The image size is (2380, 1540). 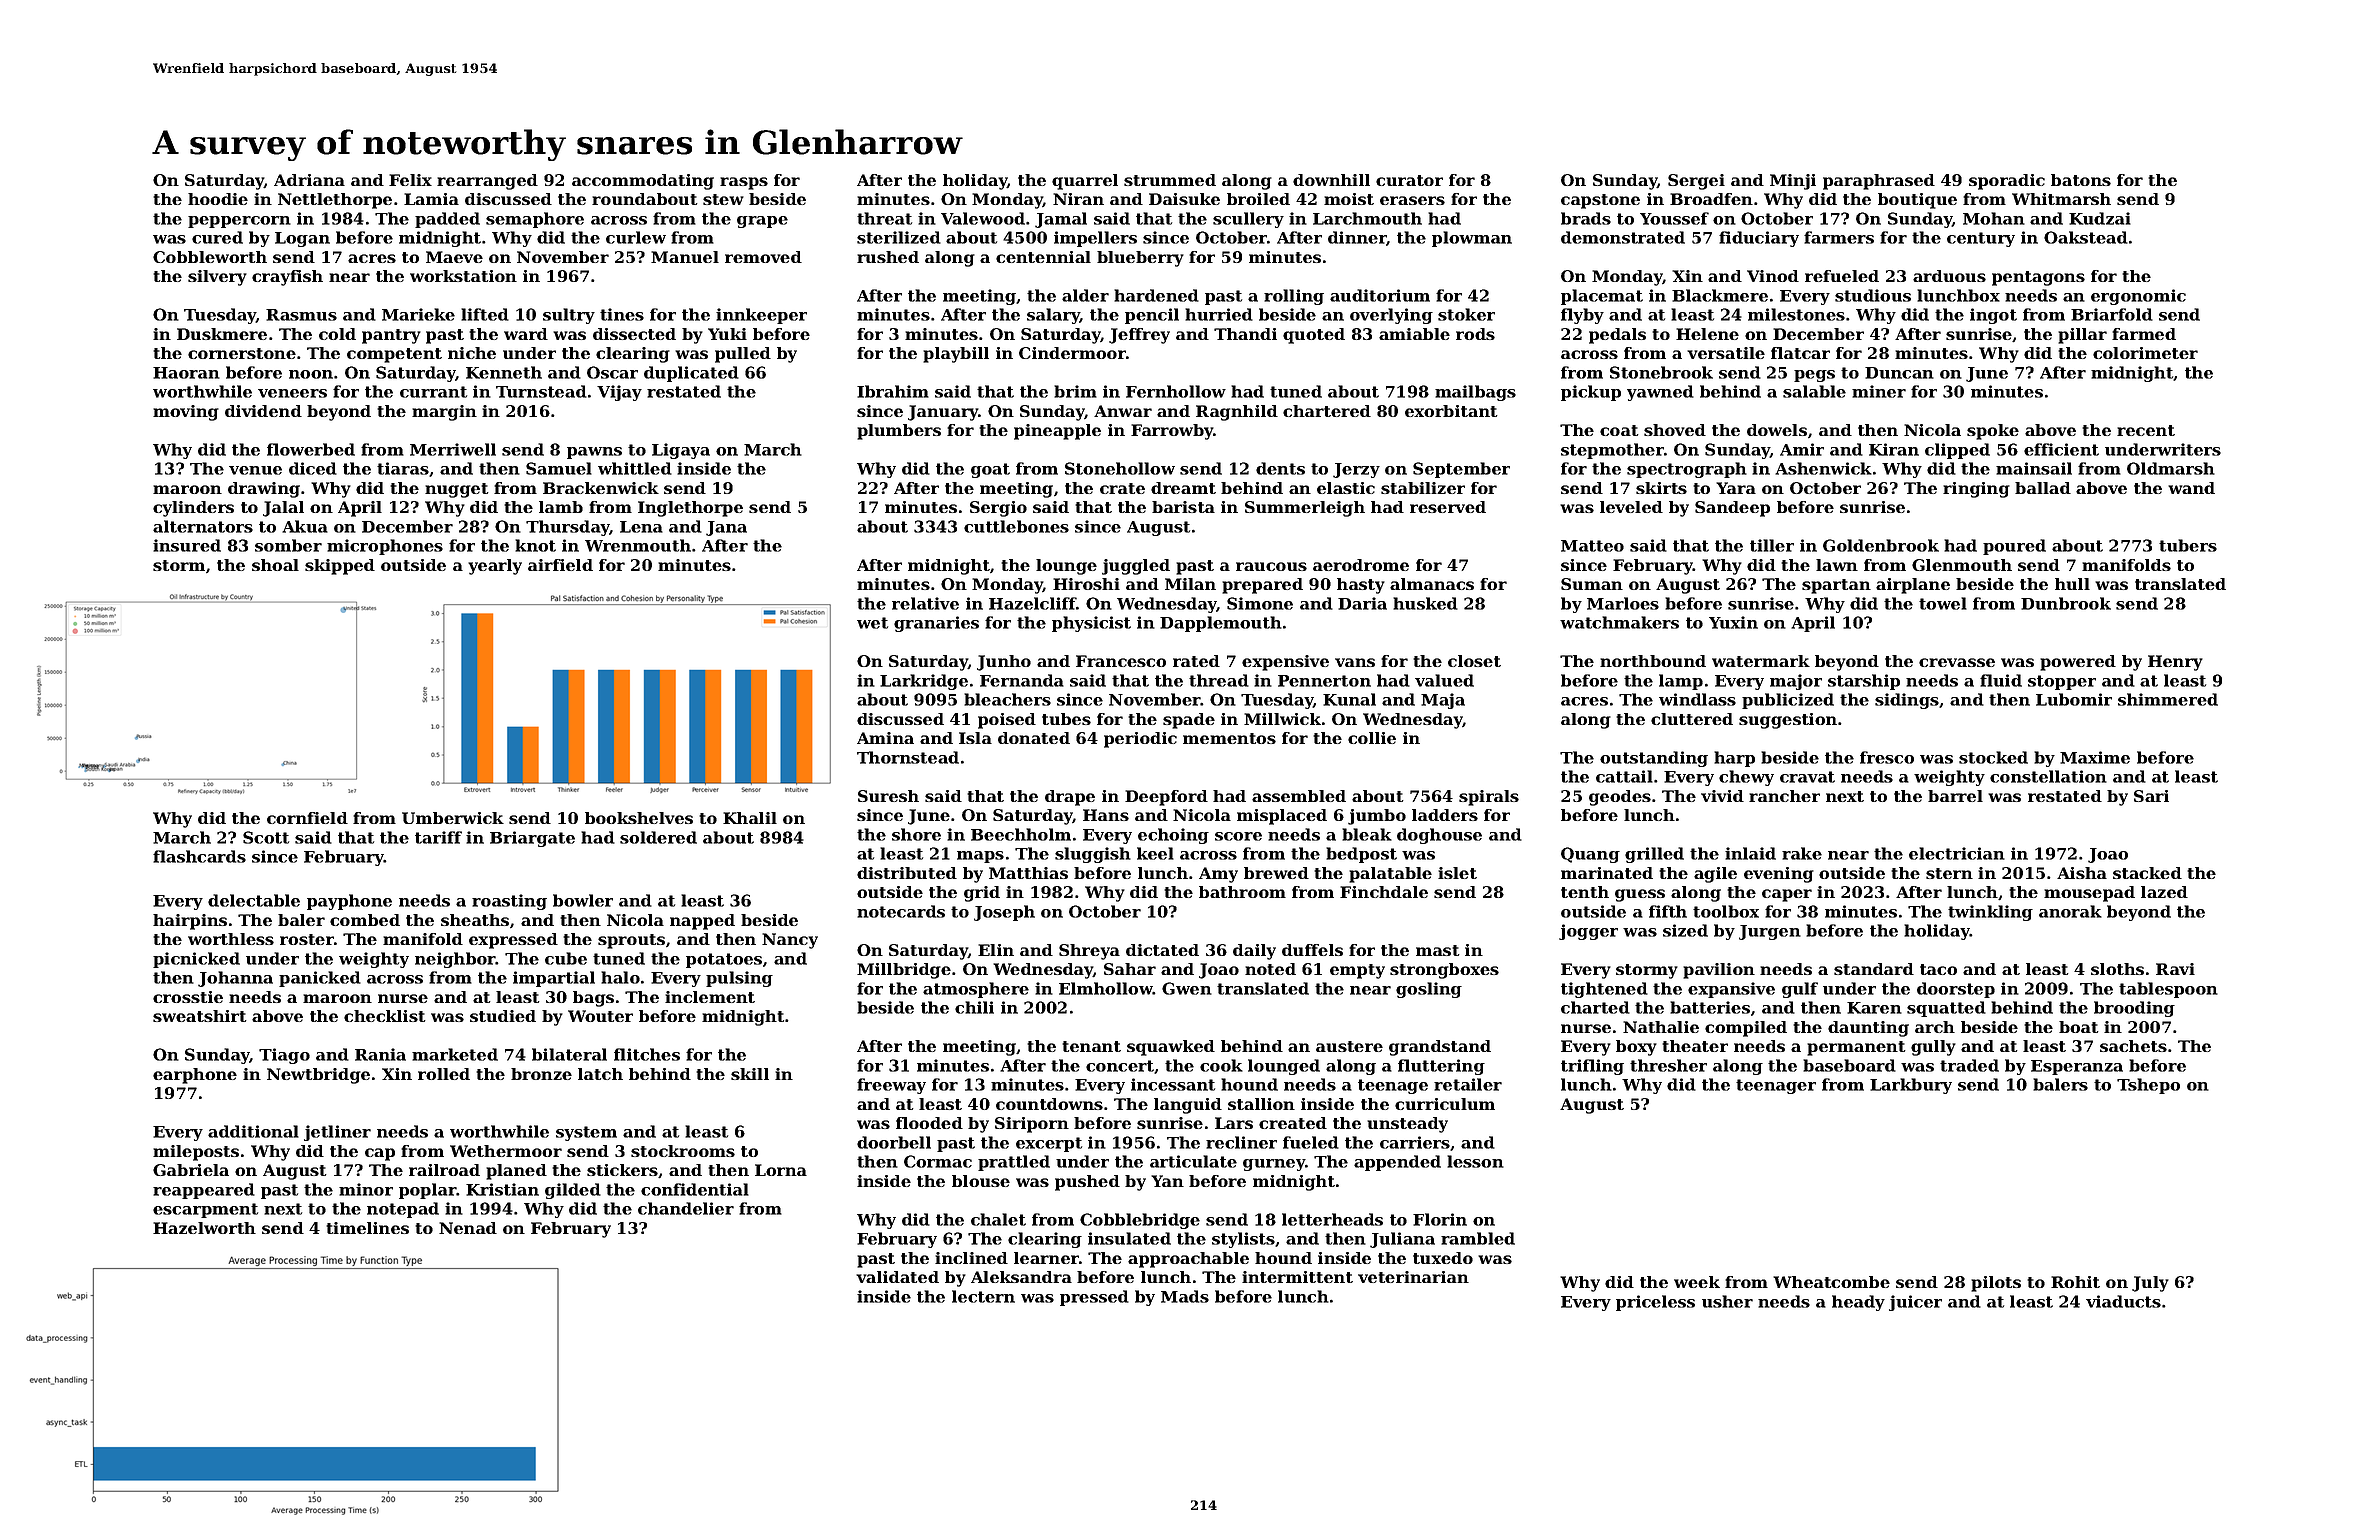 I want to click on cornfield, so click(x=307, y=818).
